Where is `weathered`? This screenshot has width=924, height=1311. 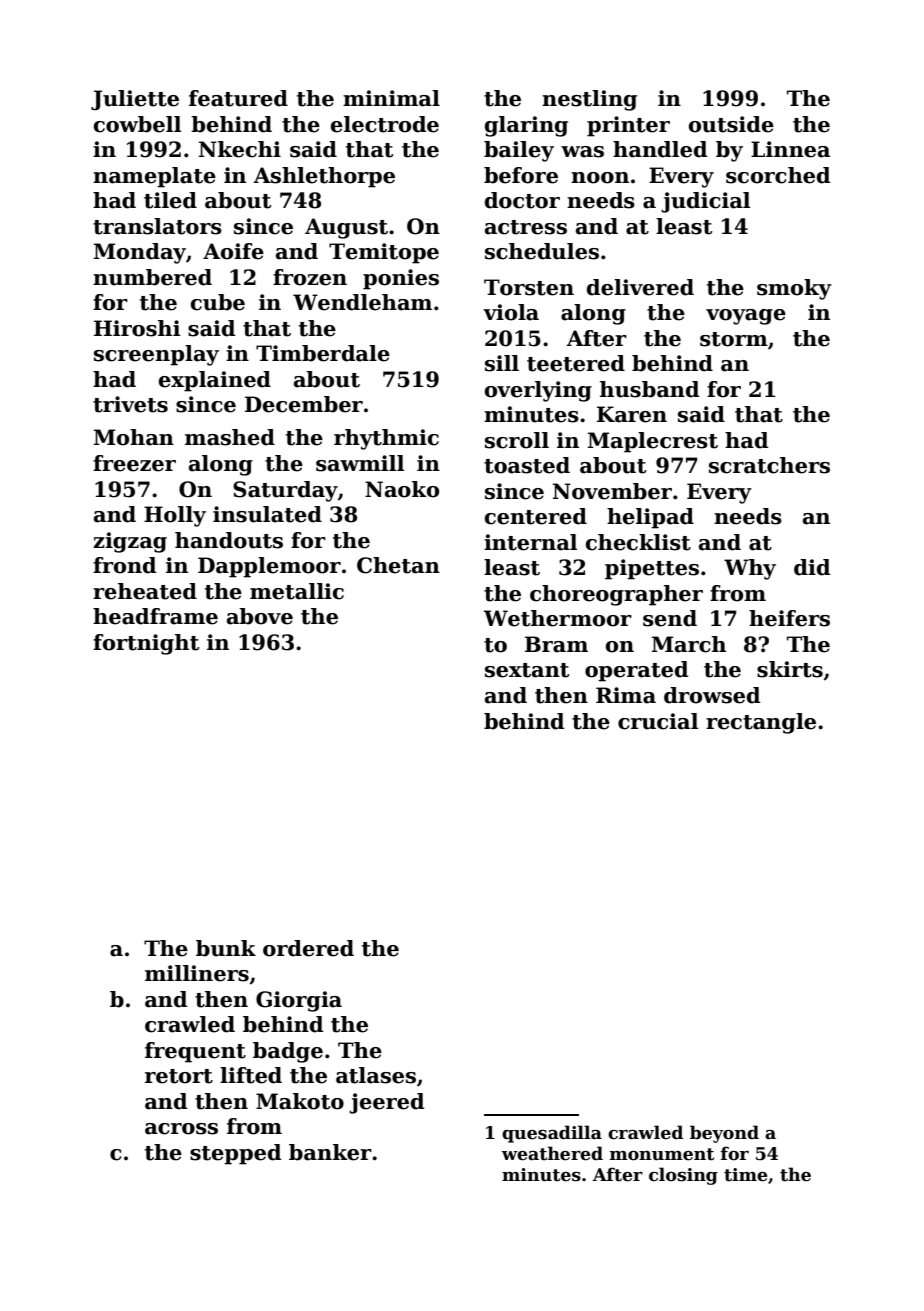
weathered is located at coordinates (552, 1153).
